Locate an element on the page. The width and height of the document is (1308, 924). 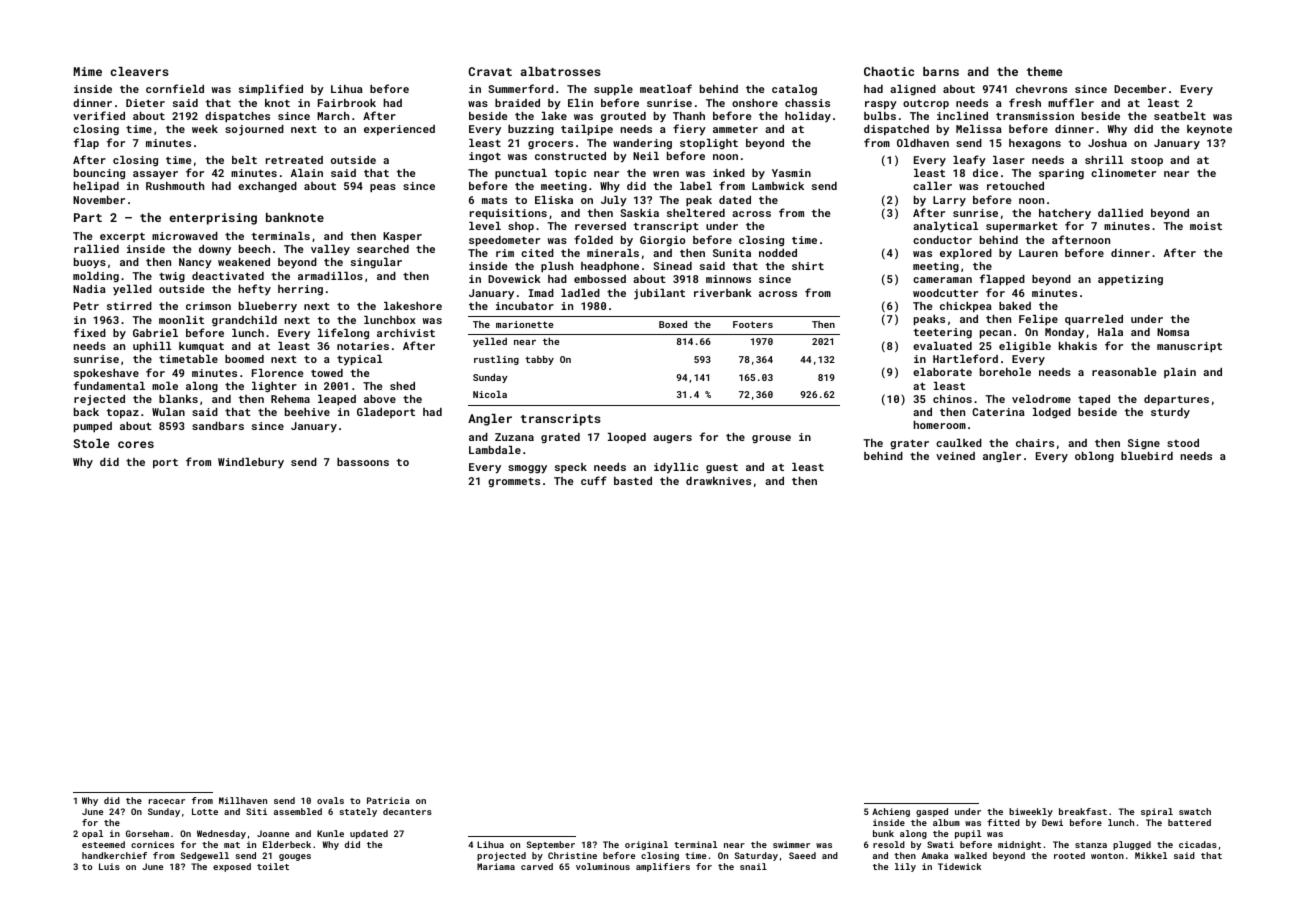
muffler is located at coordinates (1071, 102).
